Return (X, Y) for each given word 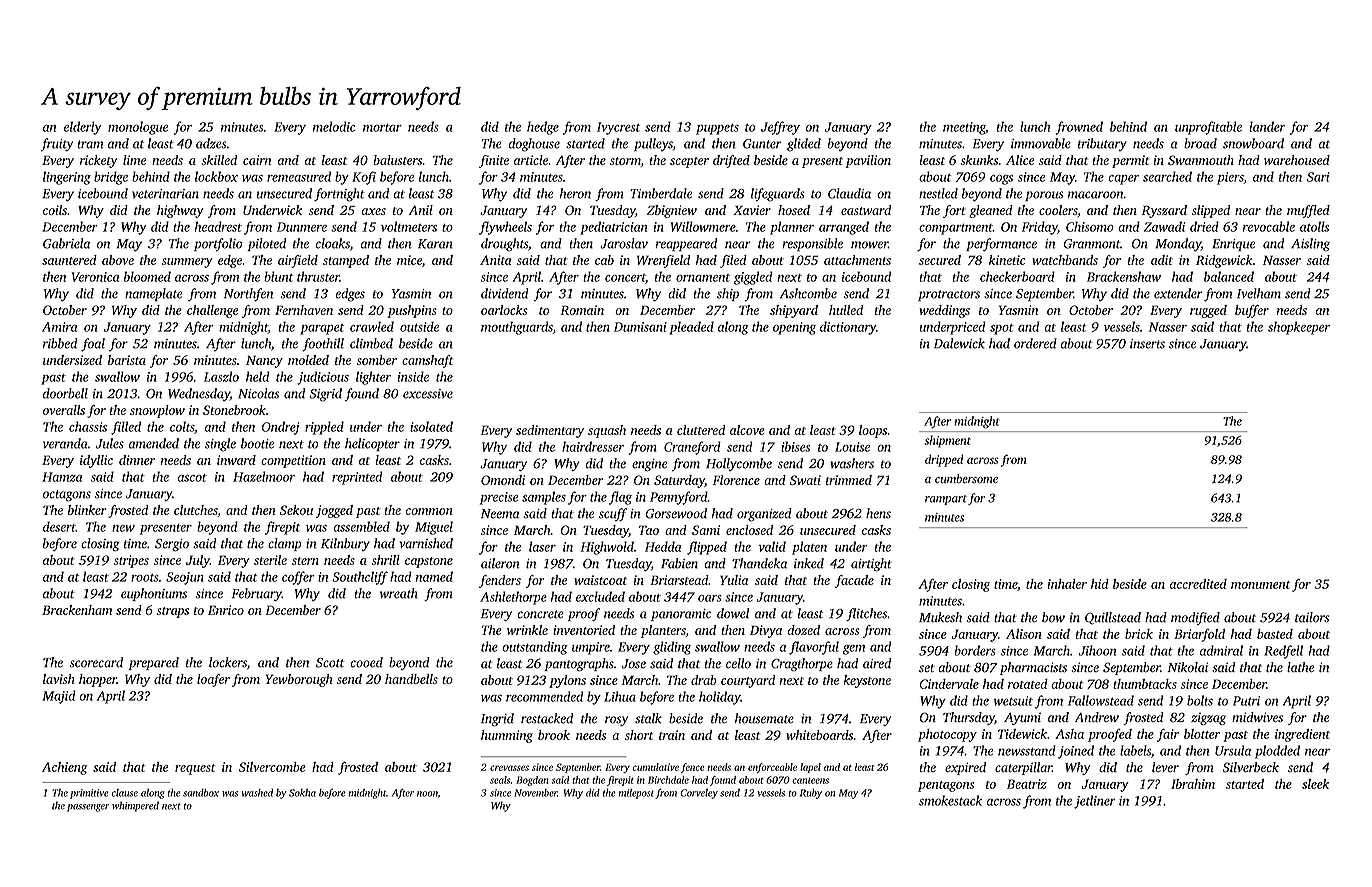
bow (1053, 617)
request (195, 769)
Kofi (364, 178)
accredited (1198, 584)
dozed (804, 630)
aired (877, 663)
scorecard (96, 662)
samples (544, 498)
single (220, 445)
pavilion (868, 161)
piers (1230, 178)
